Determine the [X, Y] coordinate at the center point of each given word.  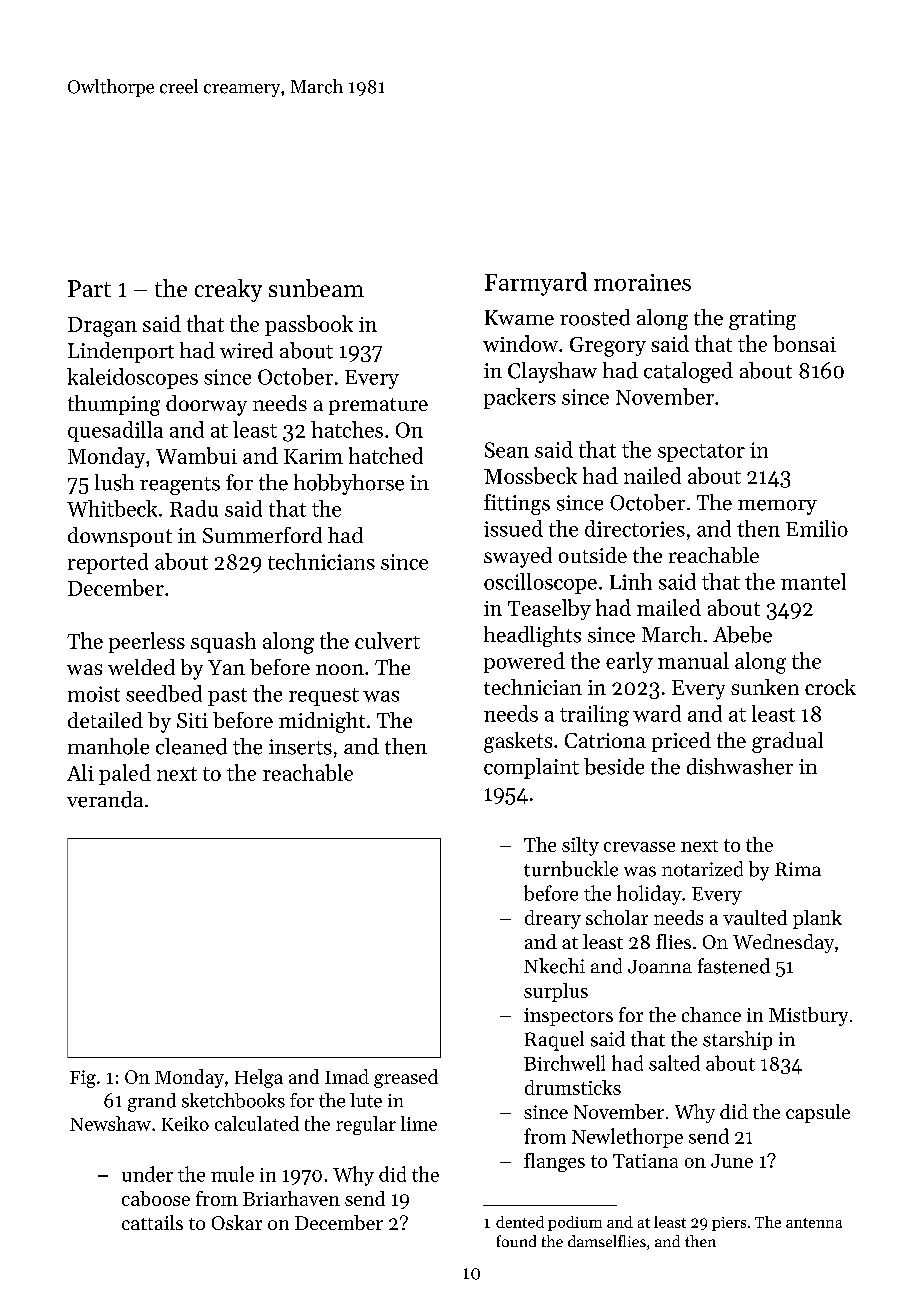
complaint [531, 768]
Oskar [237, 1222]
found [516, 1241]
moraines [642, 282]
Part [89, 288]
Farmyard [536, 284]
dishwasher [740, 766]
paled [125, 774]
